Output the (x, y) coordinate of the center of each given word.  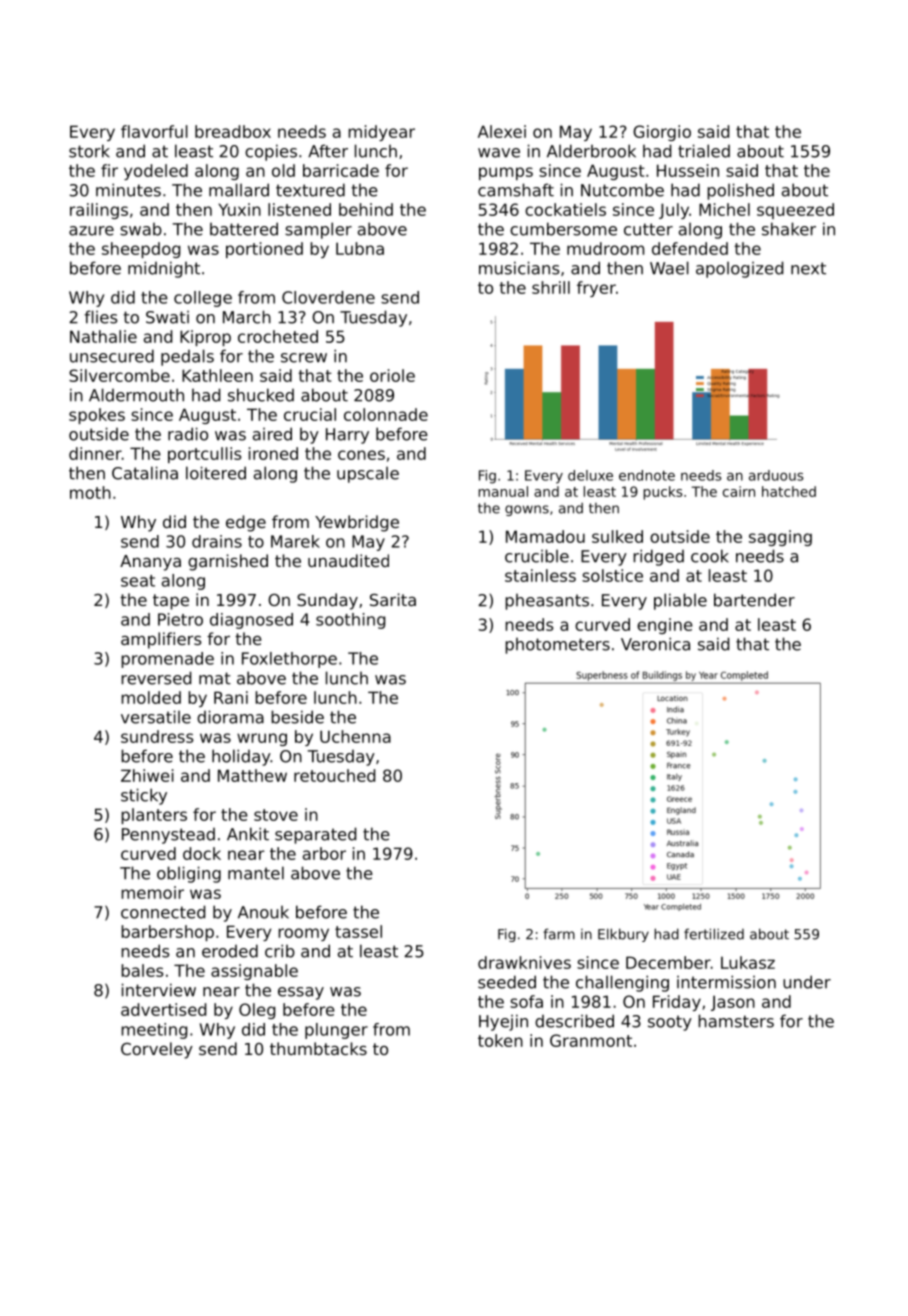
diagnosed (251, 621)
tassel (358, 931)
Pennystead (168, 836)
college (203, 299)
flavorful (154, 131)
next (808, 268)
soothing (350, 621)
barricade (341, 170)
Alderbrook (591, 151)
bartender (754, 600)
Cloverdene (328, 297)
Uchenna (355, 736)
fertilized (714, 934)
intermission (726, 982)
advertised (163, 1009)
